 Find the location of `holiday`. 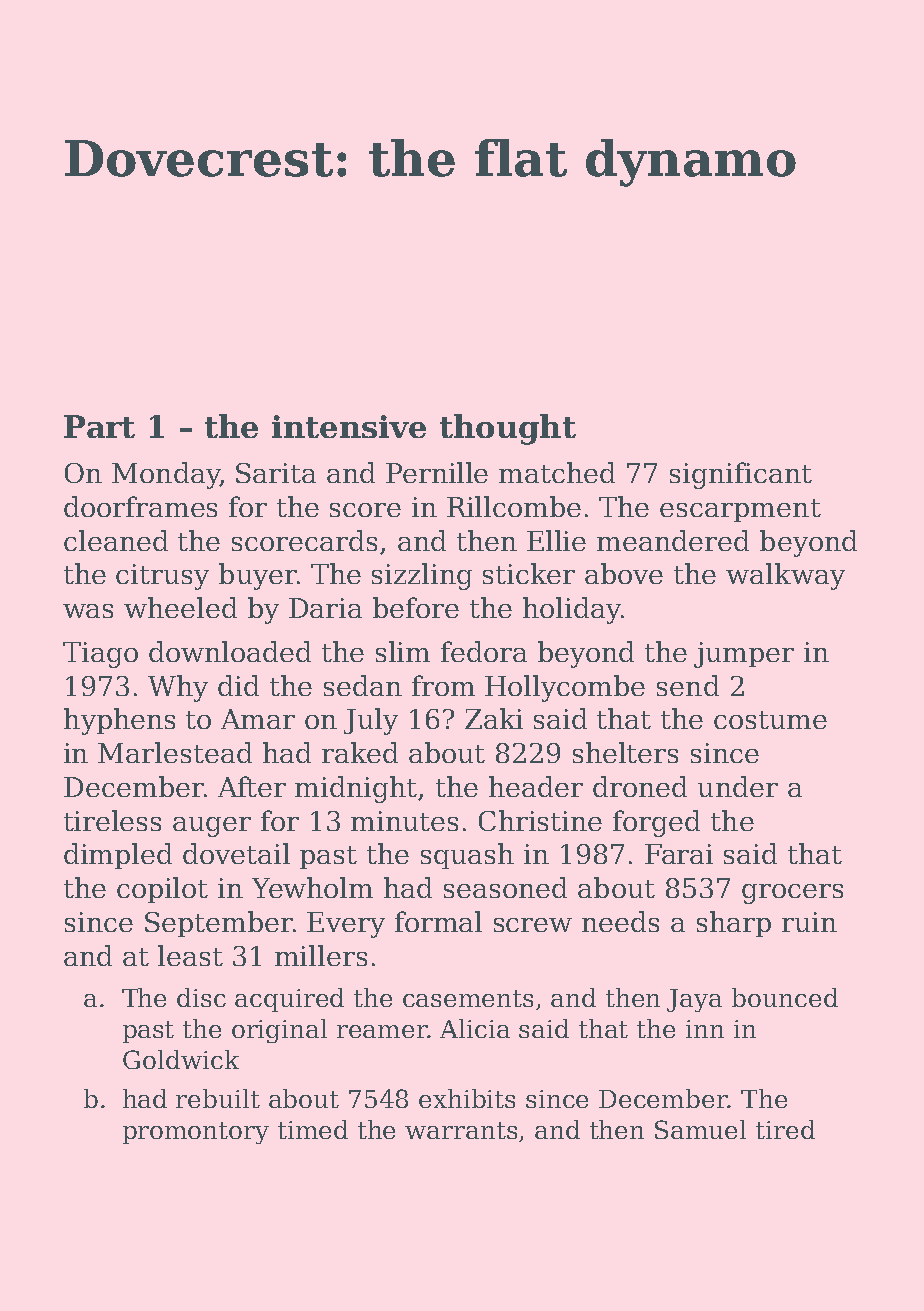

holiday is located at coordinates (572, 610).
